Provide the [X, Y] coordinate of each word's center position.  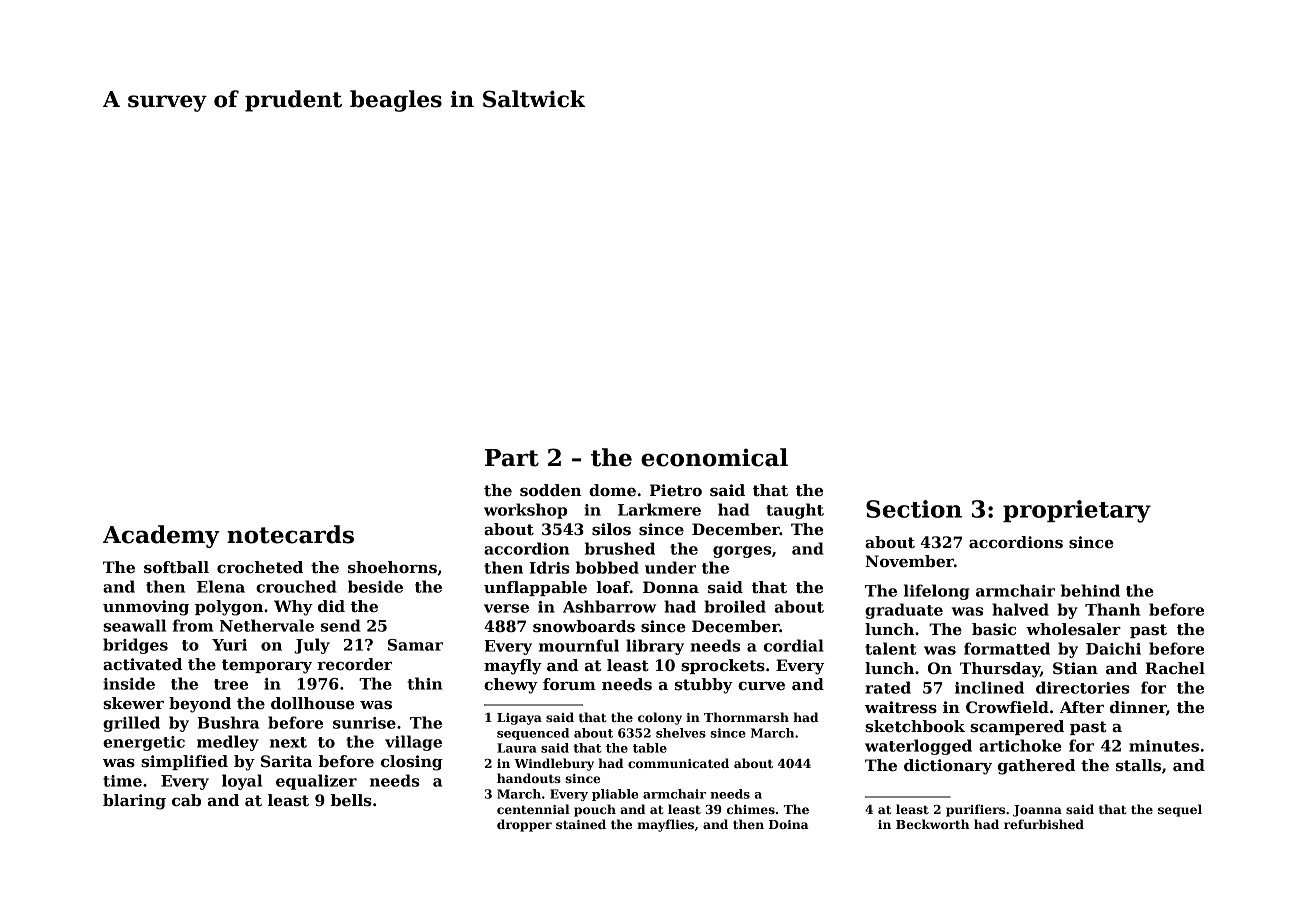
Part [512, 458]
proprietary [1077, 511]
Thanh [1112, 609]
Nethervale [267, 625]
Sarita [286, 761]
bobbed [607, 567]
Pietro [676, 490]
